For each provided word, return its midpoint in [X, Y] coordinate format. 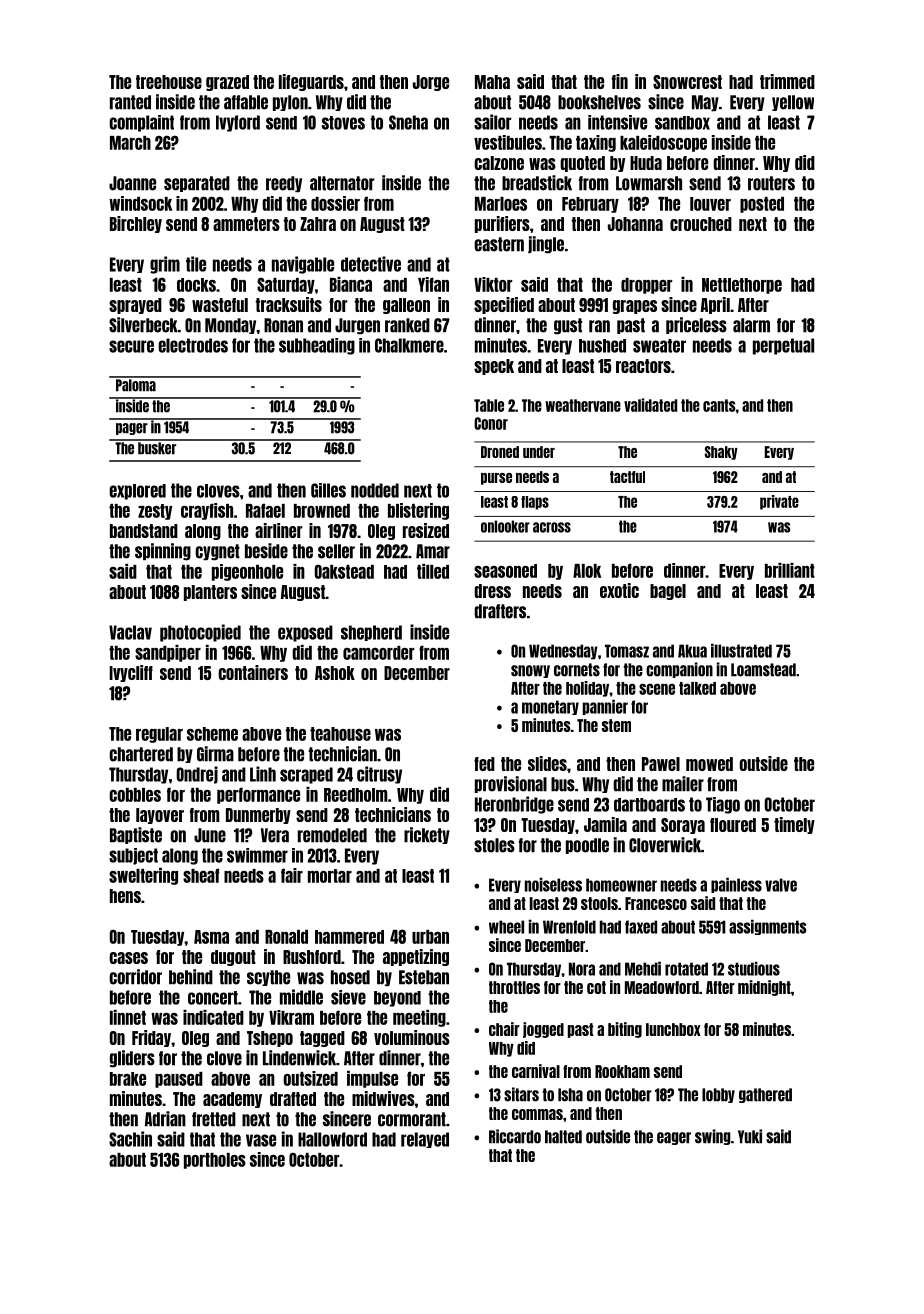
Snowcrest [687, 82]
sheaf [201, 875]
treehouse [169, 82]
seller [336, 551]
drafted [293, 1099]
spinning [163, 552]
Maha [492, 82]
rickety [427, 835]
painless [736, 885]
